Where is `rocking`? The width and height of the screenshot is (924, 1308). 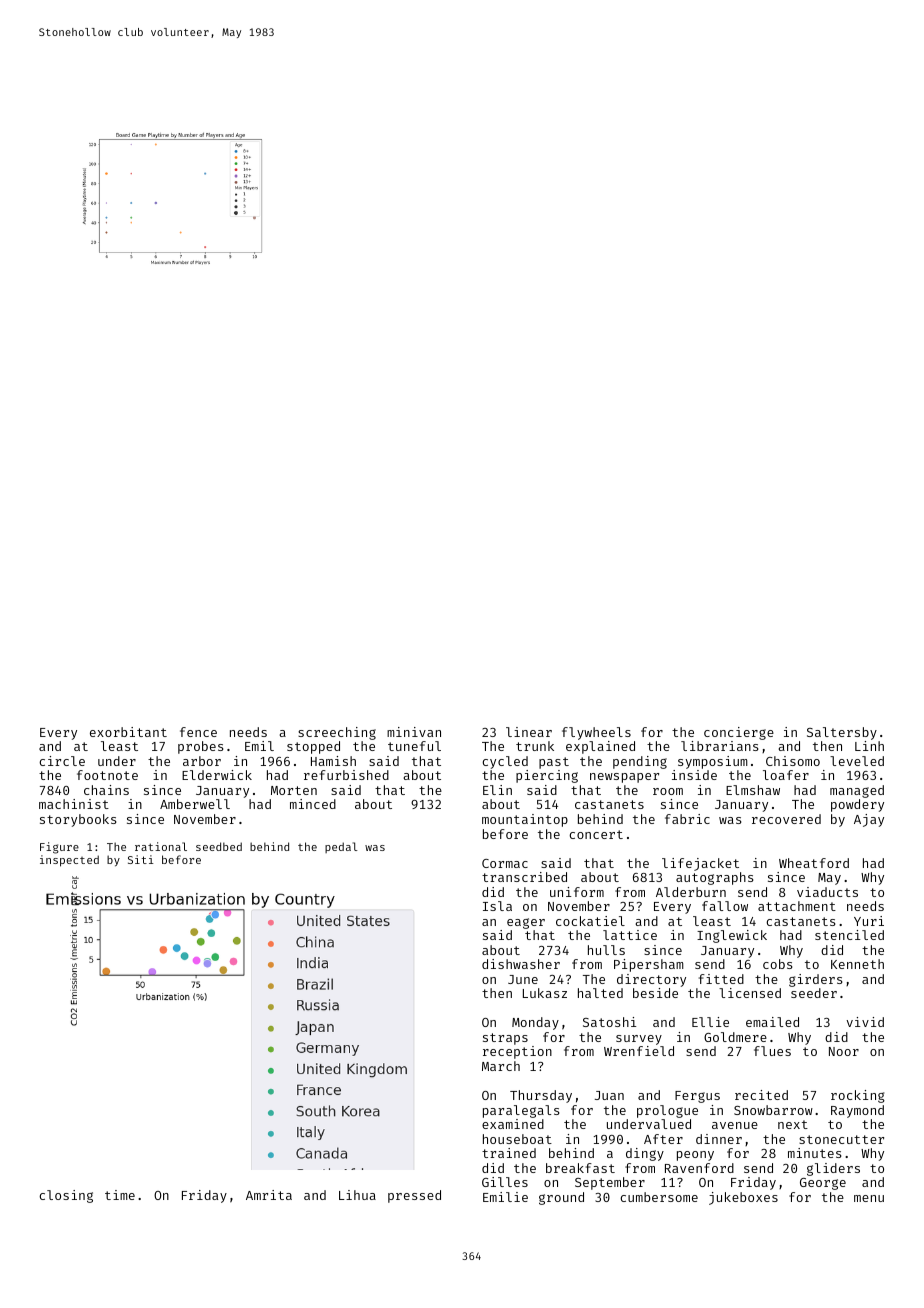
rocking is located at coordinates (858, 1096).
